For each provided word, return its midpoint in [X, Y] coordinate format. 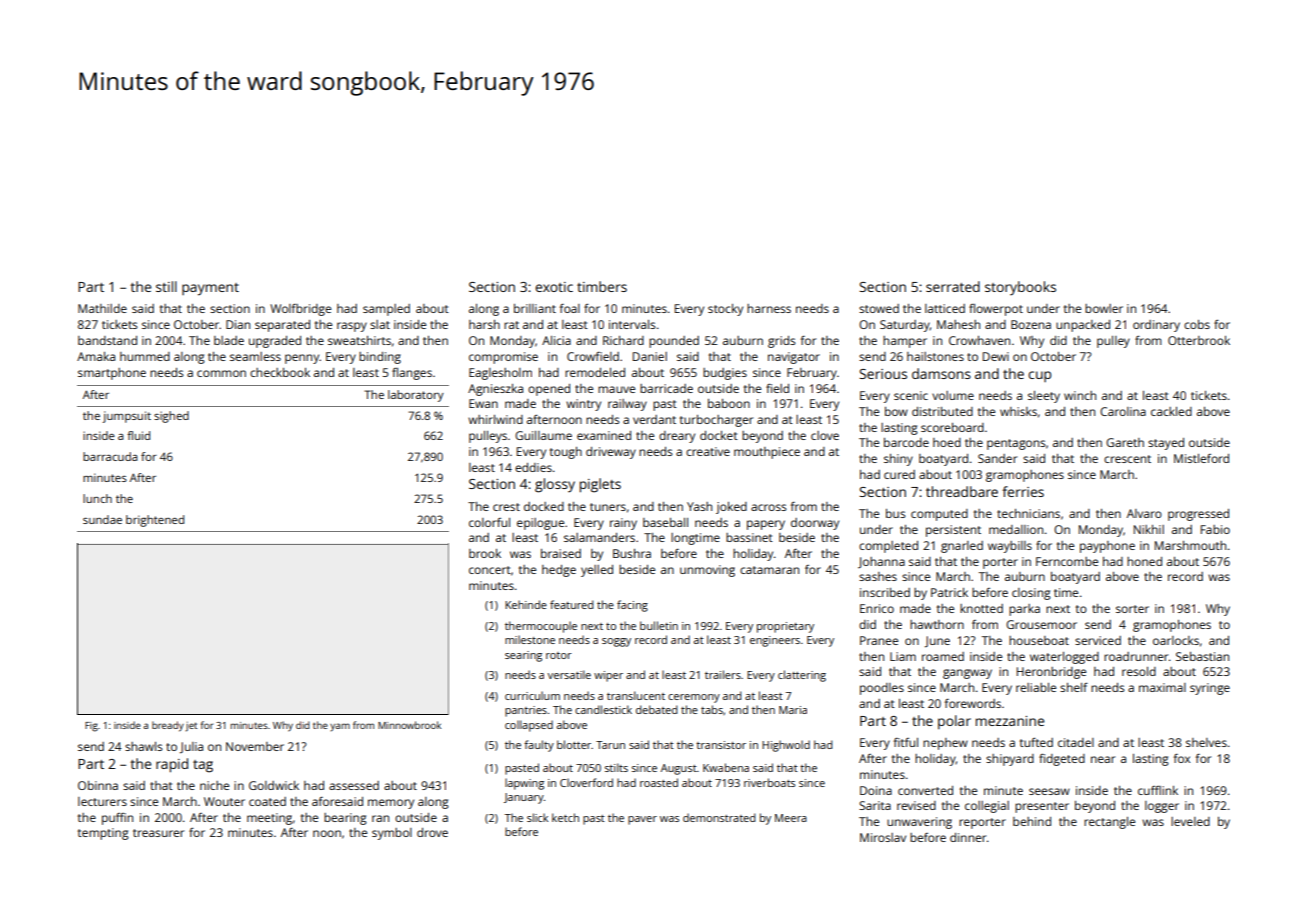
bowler [1104, 308]
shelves [1206, 742]
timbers [602, 286]
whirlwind [495, 419]
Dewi [996, 356]
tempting [103, 834]
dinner [968, 837]
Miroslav [883, 837]
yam [340, 727]
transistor [721, 745]
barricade [666, 388]
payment [210, 289]
